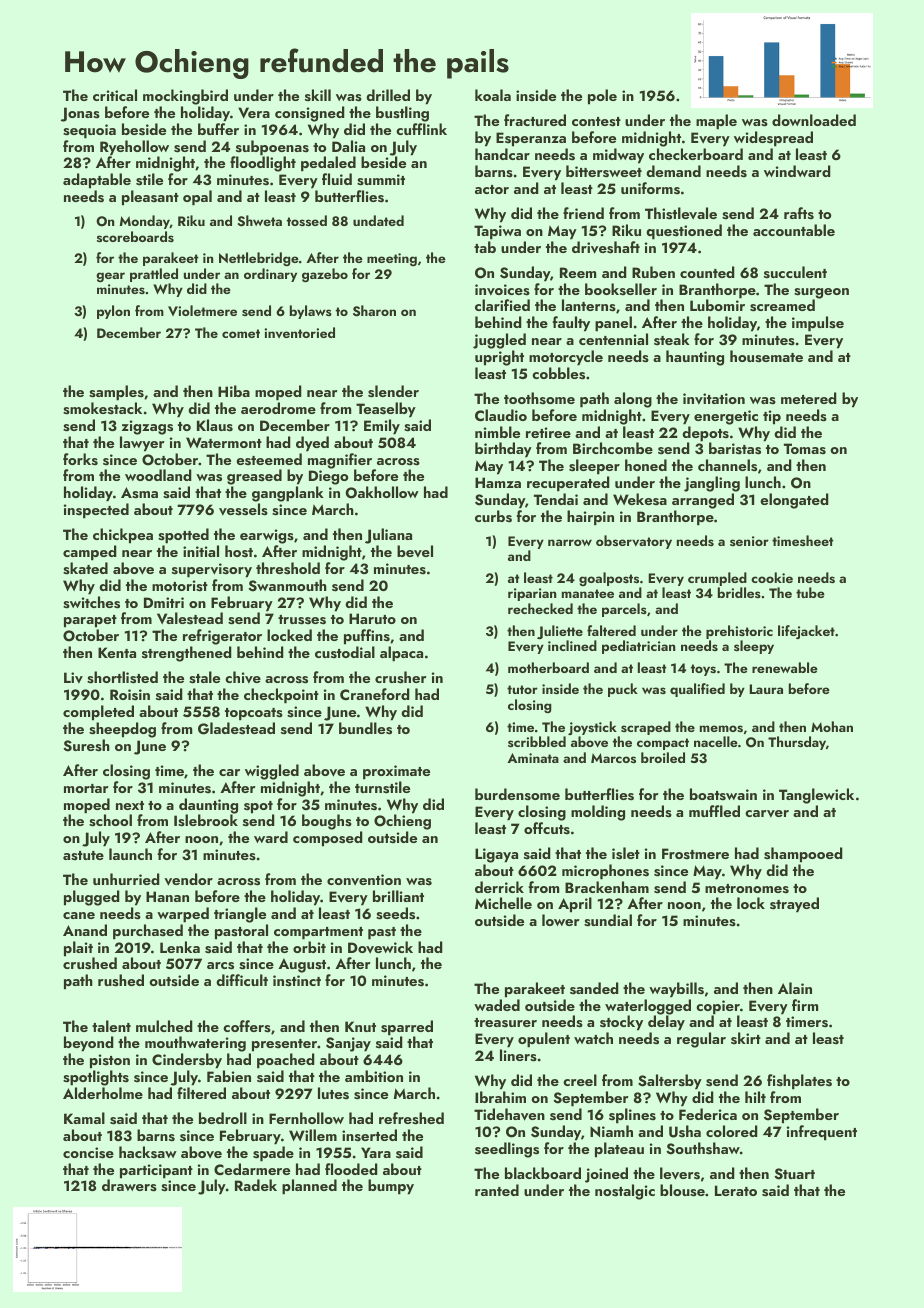 The image size is (924, 1308). I want to click on chive, so click(243, 677).
